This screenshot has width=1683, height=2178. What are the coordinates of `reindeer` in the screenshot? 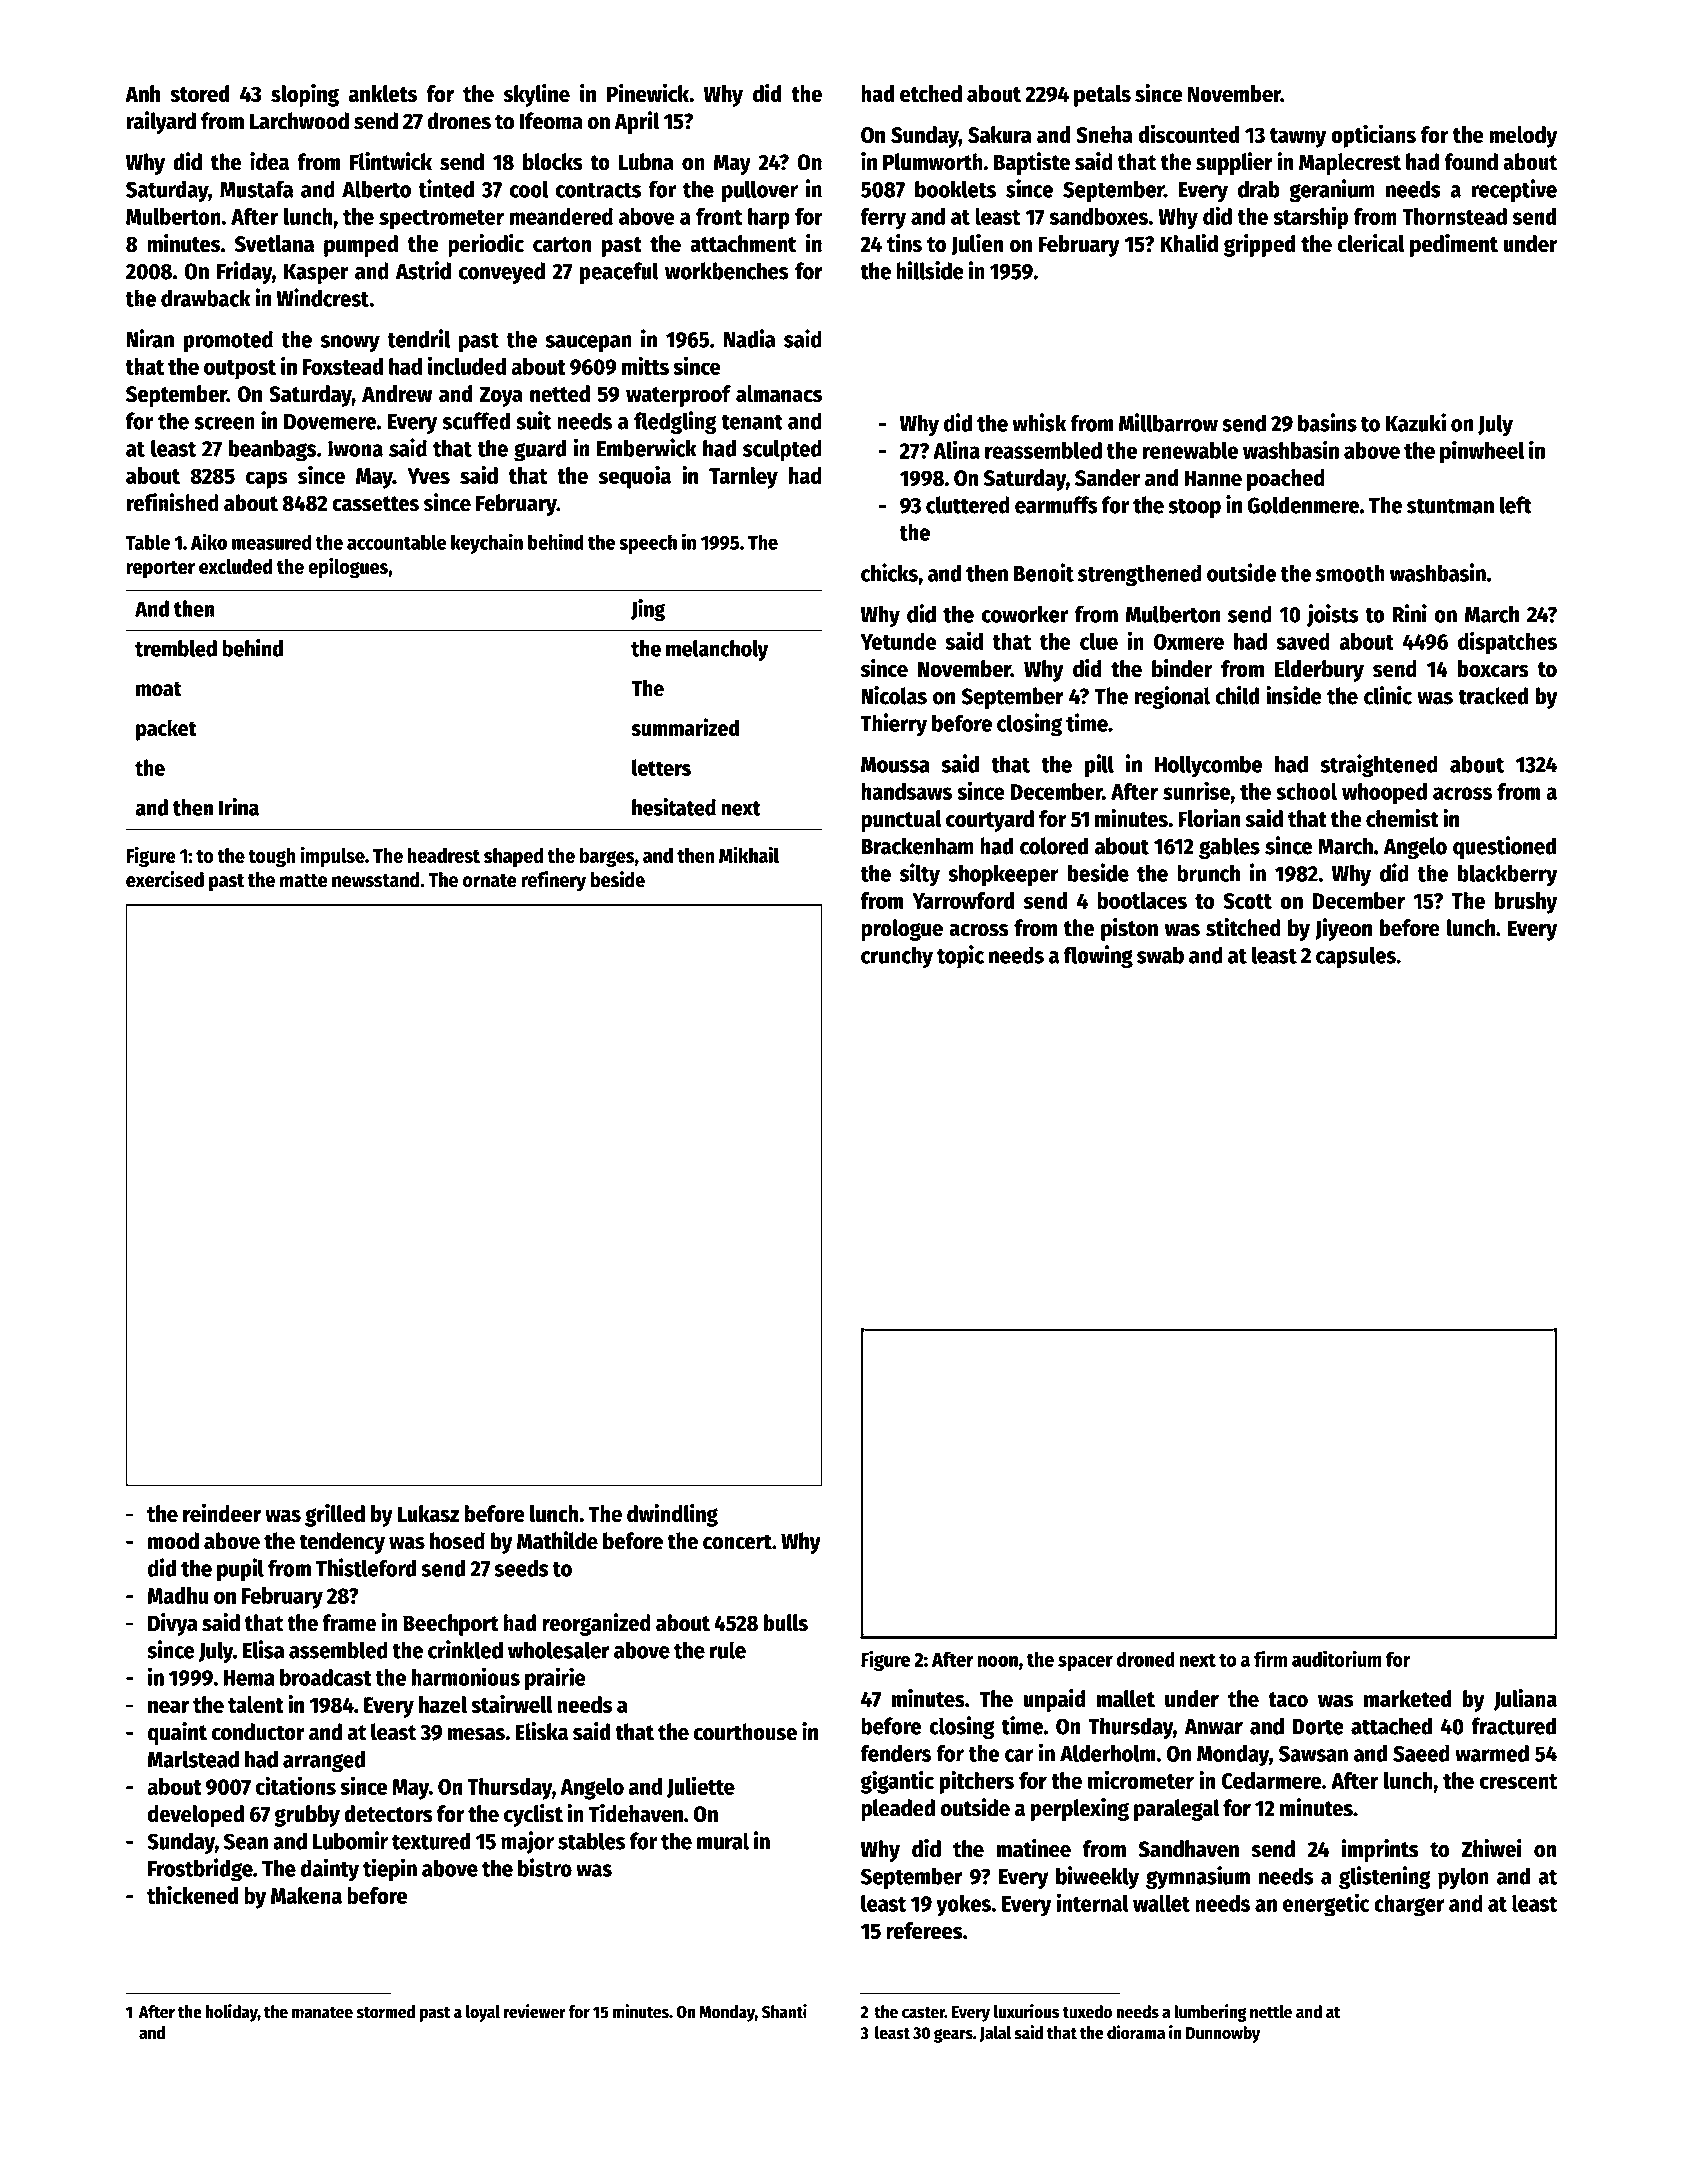 It's located at (222, 1513).
